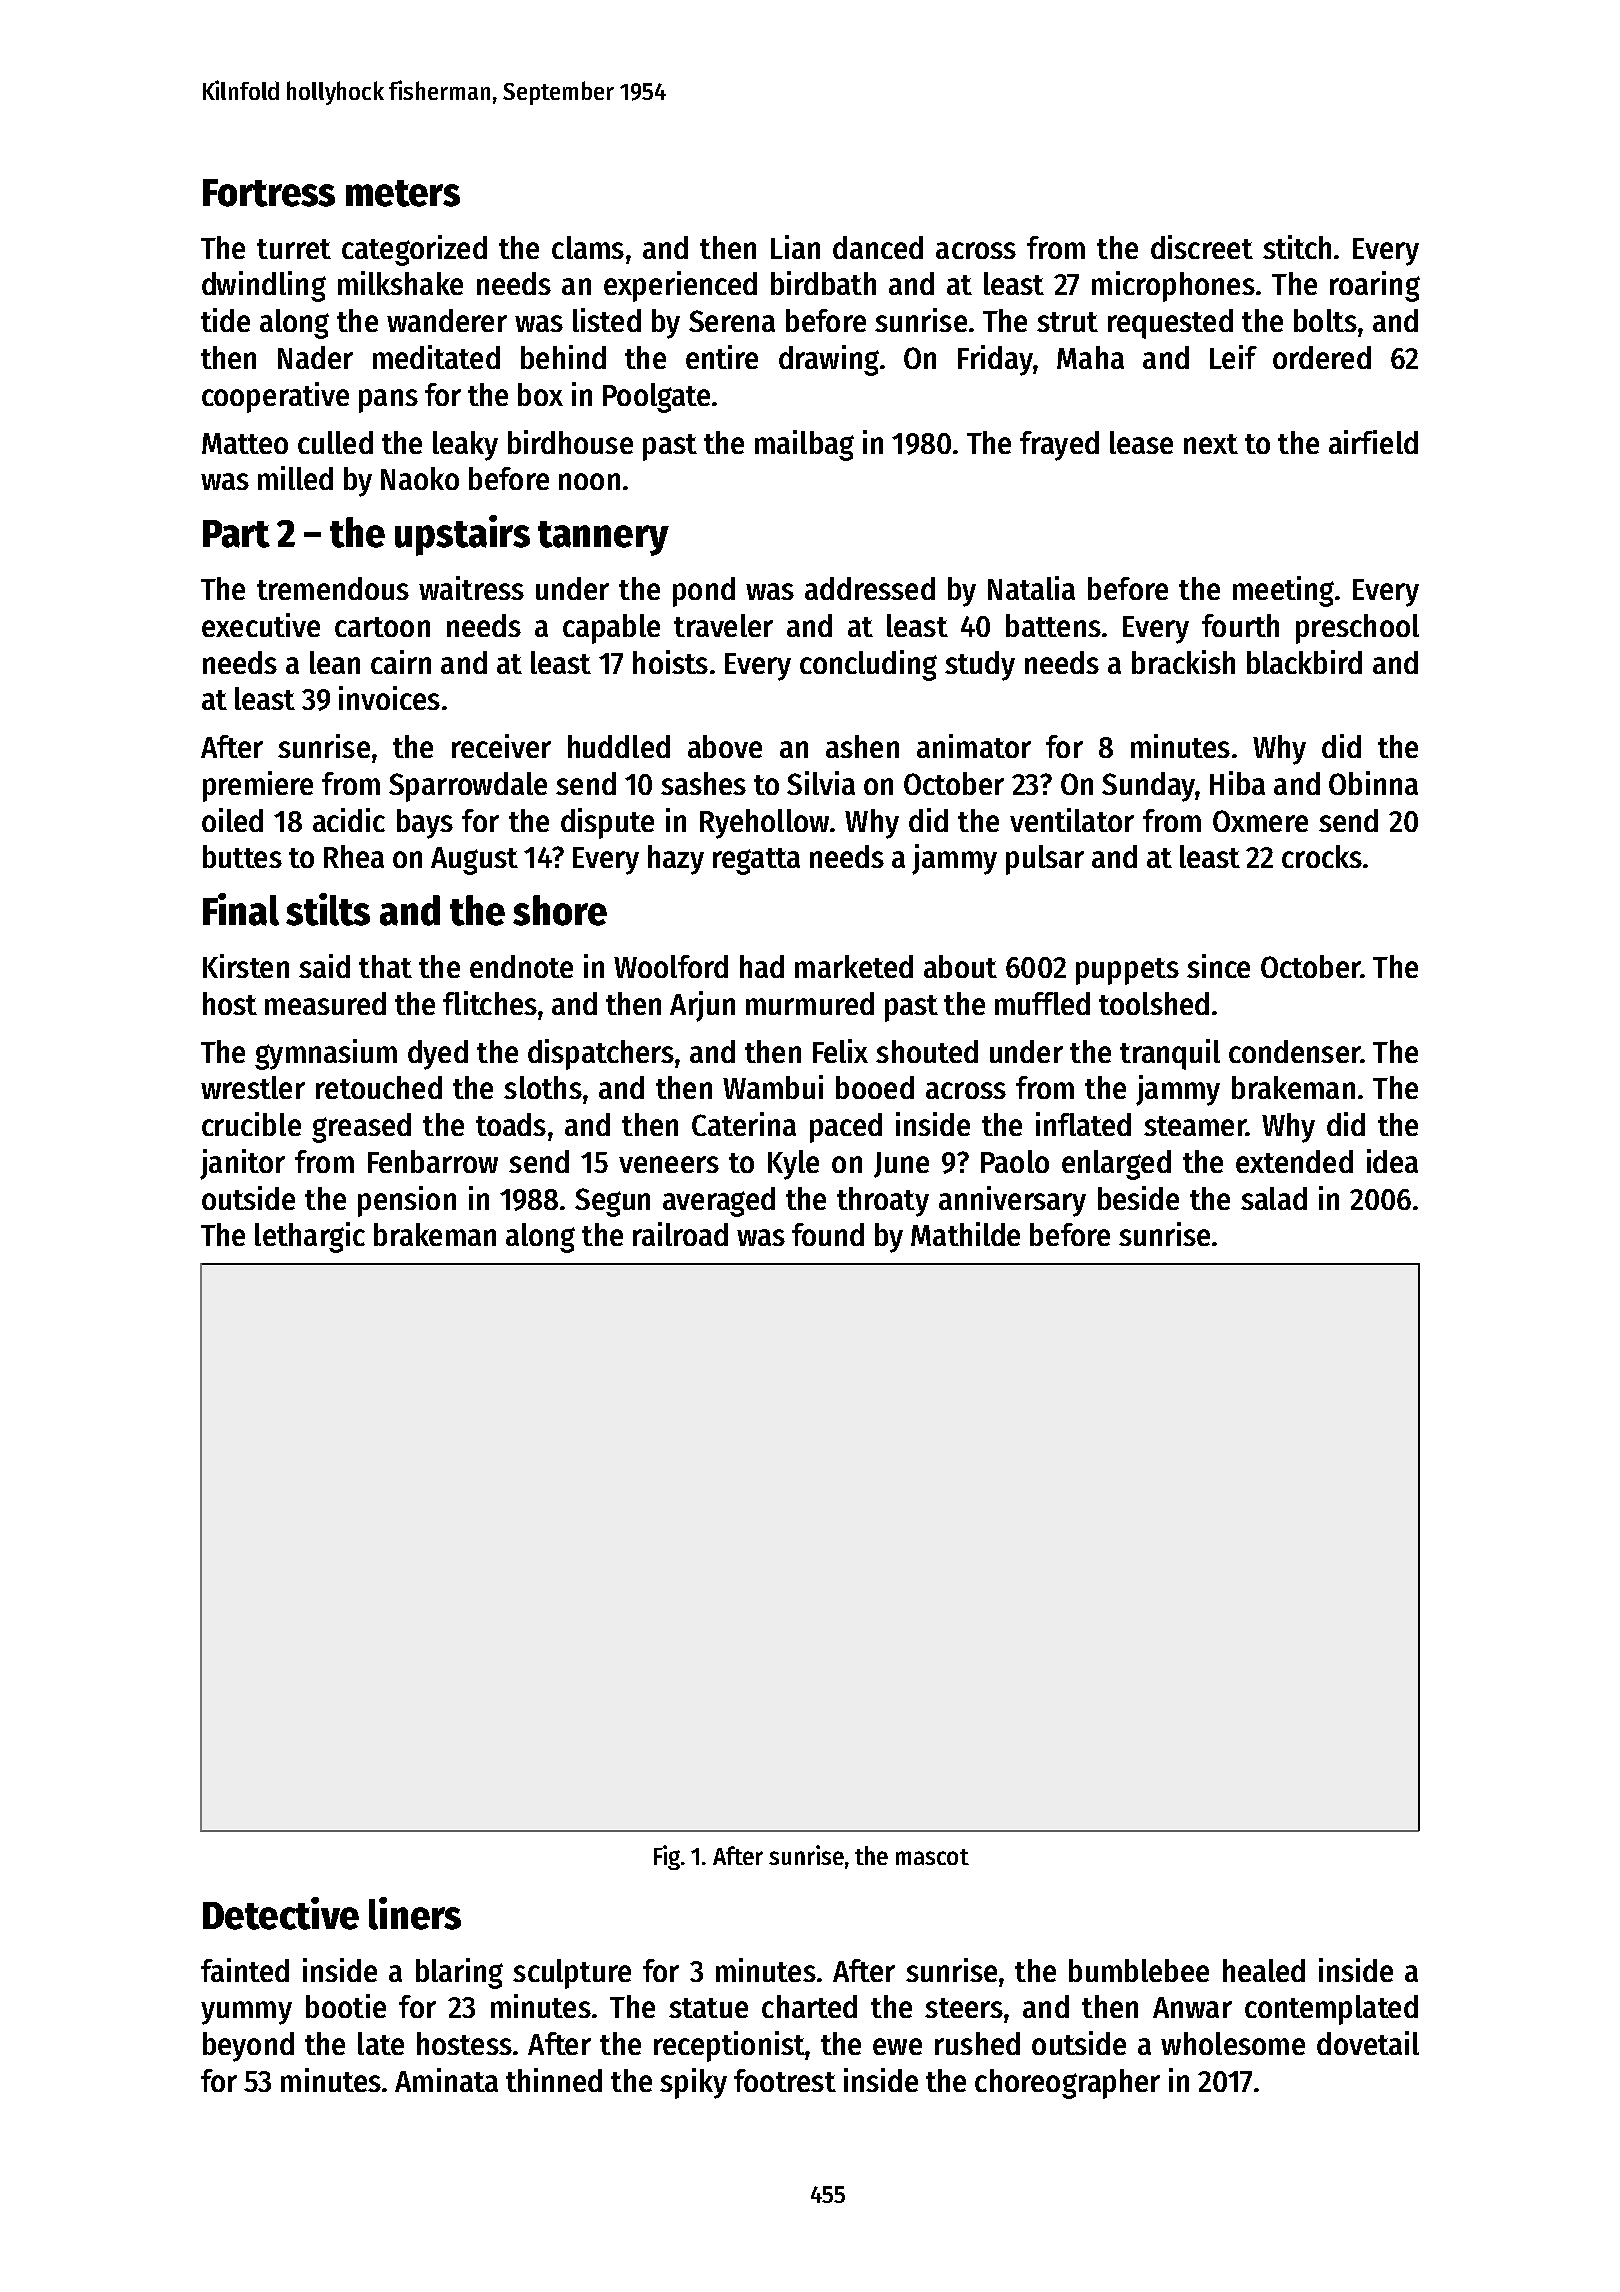  I want to click on ventilator, so click(1072, 820).
